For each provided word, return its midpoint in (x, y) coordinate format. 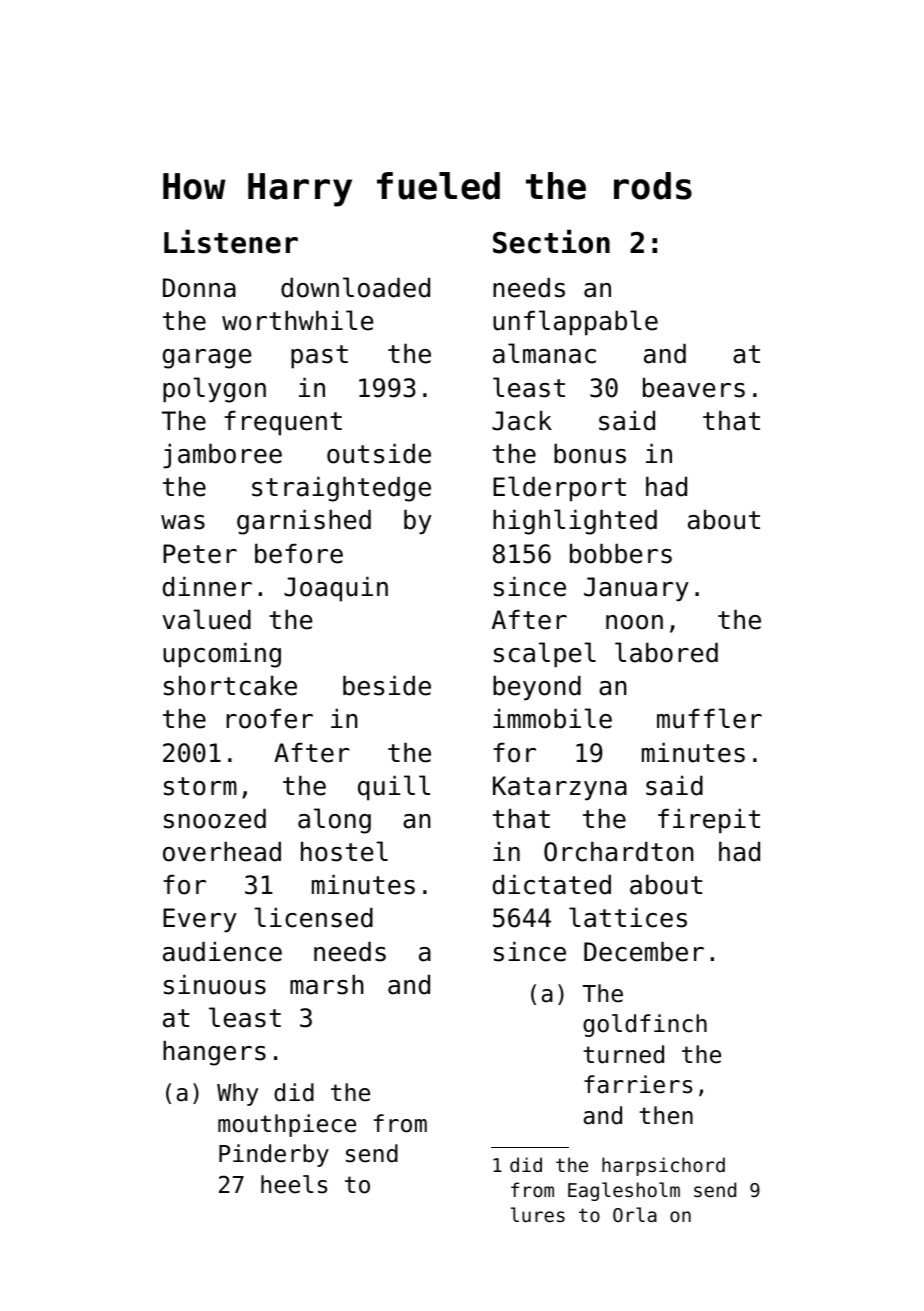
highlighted (575, 522)
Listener (231, 241)
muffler (709, 718)
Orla (635, 1214)
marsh (327, 984)
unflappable (575, 323)
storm (200, 786)
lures (538, 1214)
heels (294, 1184)
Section (551, 241)
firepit (709, 821)
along (334, 821)
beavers (694, 387)
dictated (552, 884)
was (183, 522)
